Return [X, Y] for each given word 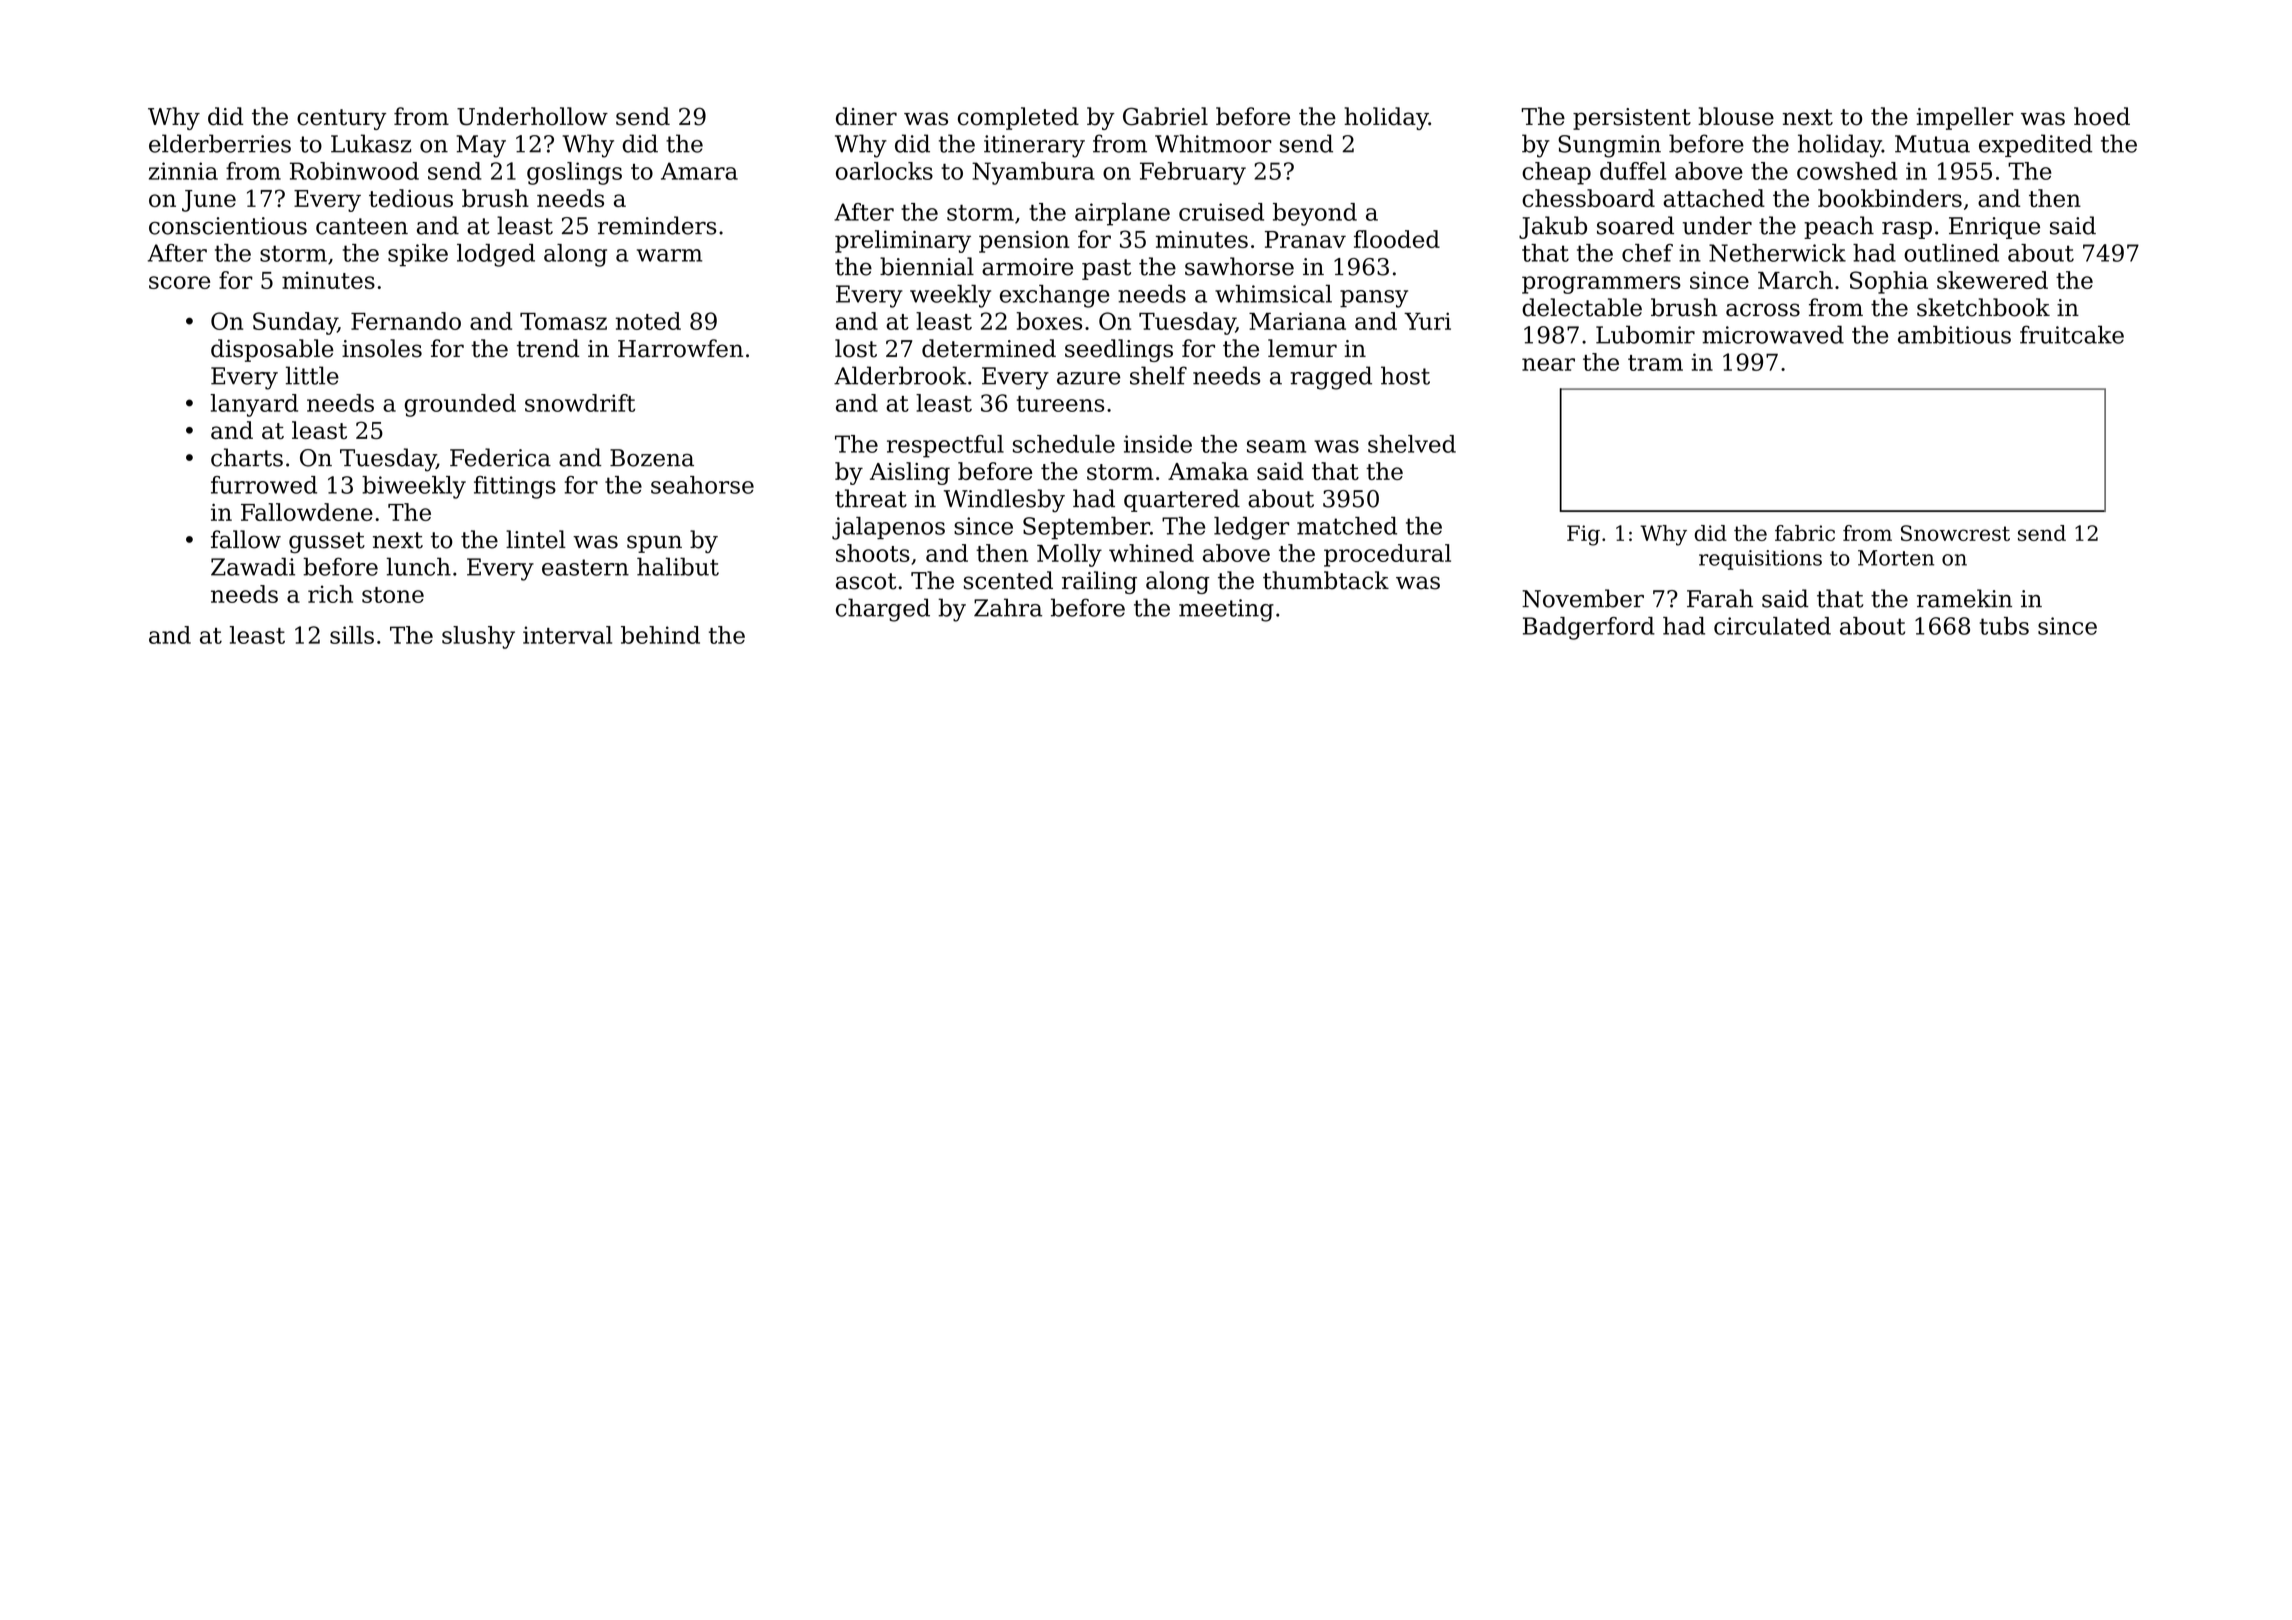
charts [247, 457]
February [1193, 173]
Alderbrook [900, 375]
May [481, 146]
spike [418, 255]
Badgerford [1589, 628]
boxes [1049, 321]
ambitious [1954, 334]
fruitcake [2072, 334]
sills [352, 635]
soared [1635, 225]
